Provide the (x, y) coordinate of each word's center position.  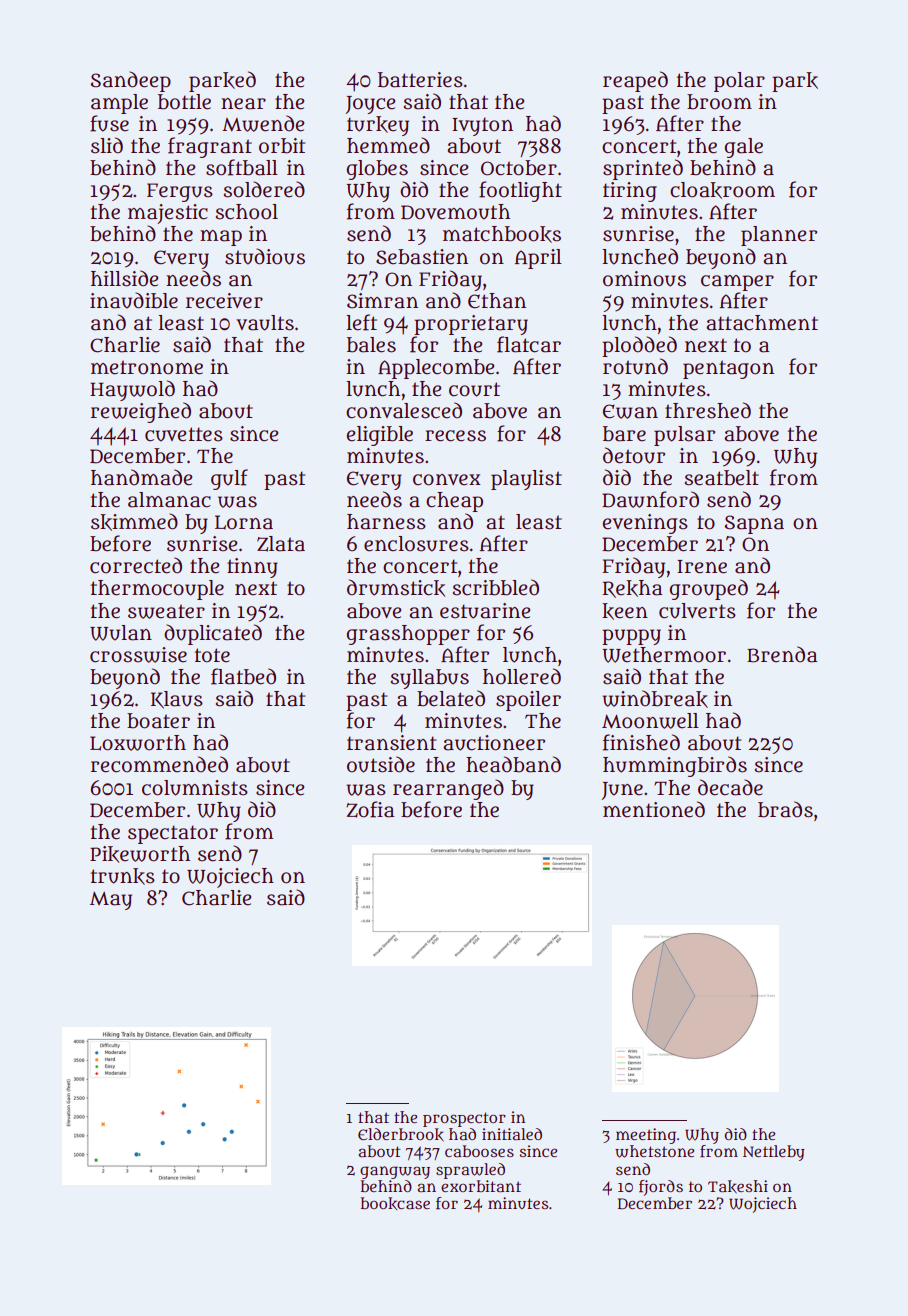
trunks (123, 876)
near (243, 104)
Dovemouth (455, 212)
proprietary (471, 325)
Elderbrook (401, 1134)
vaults (265, 323)
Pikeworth (140, 854)
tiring (630, 192)
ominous (644, 279)
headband (513, 764)
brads (785, 809)
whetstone (654, 1151)
